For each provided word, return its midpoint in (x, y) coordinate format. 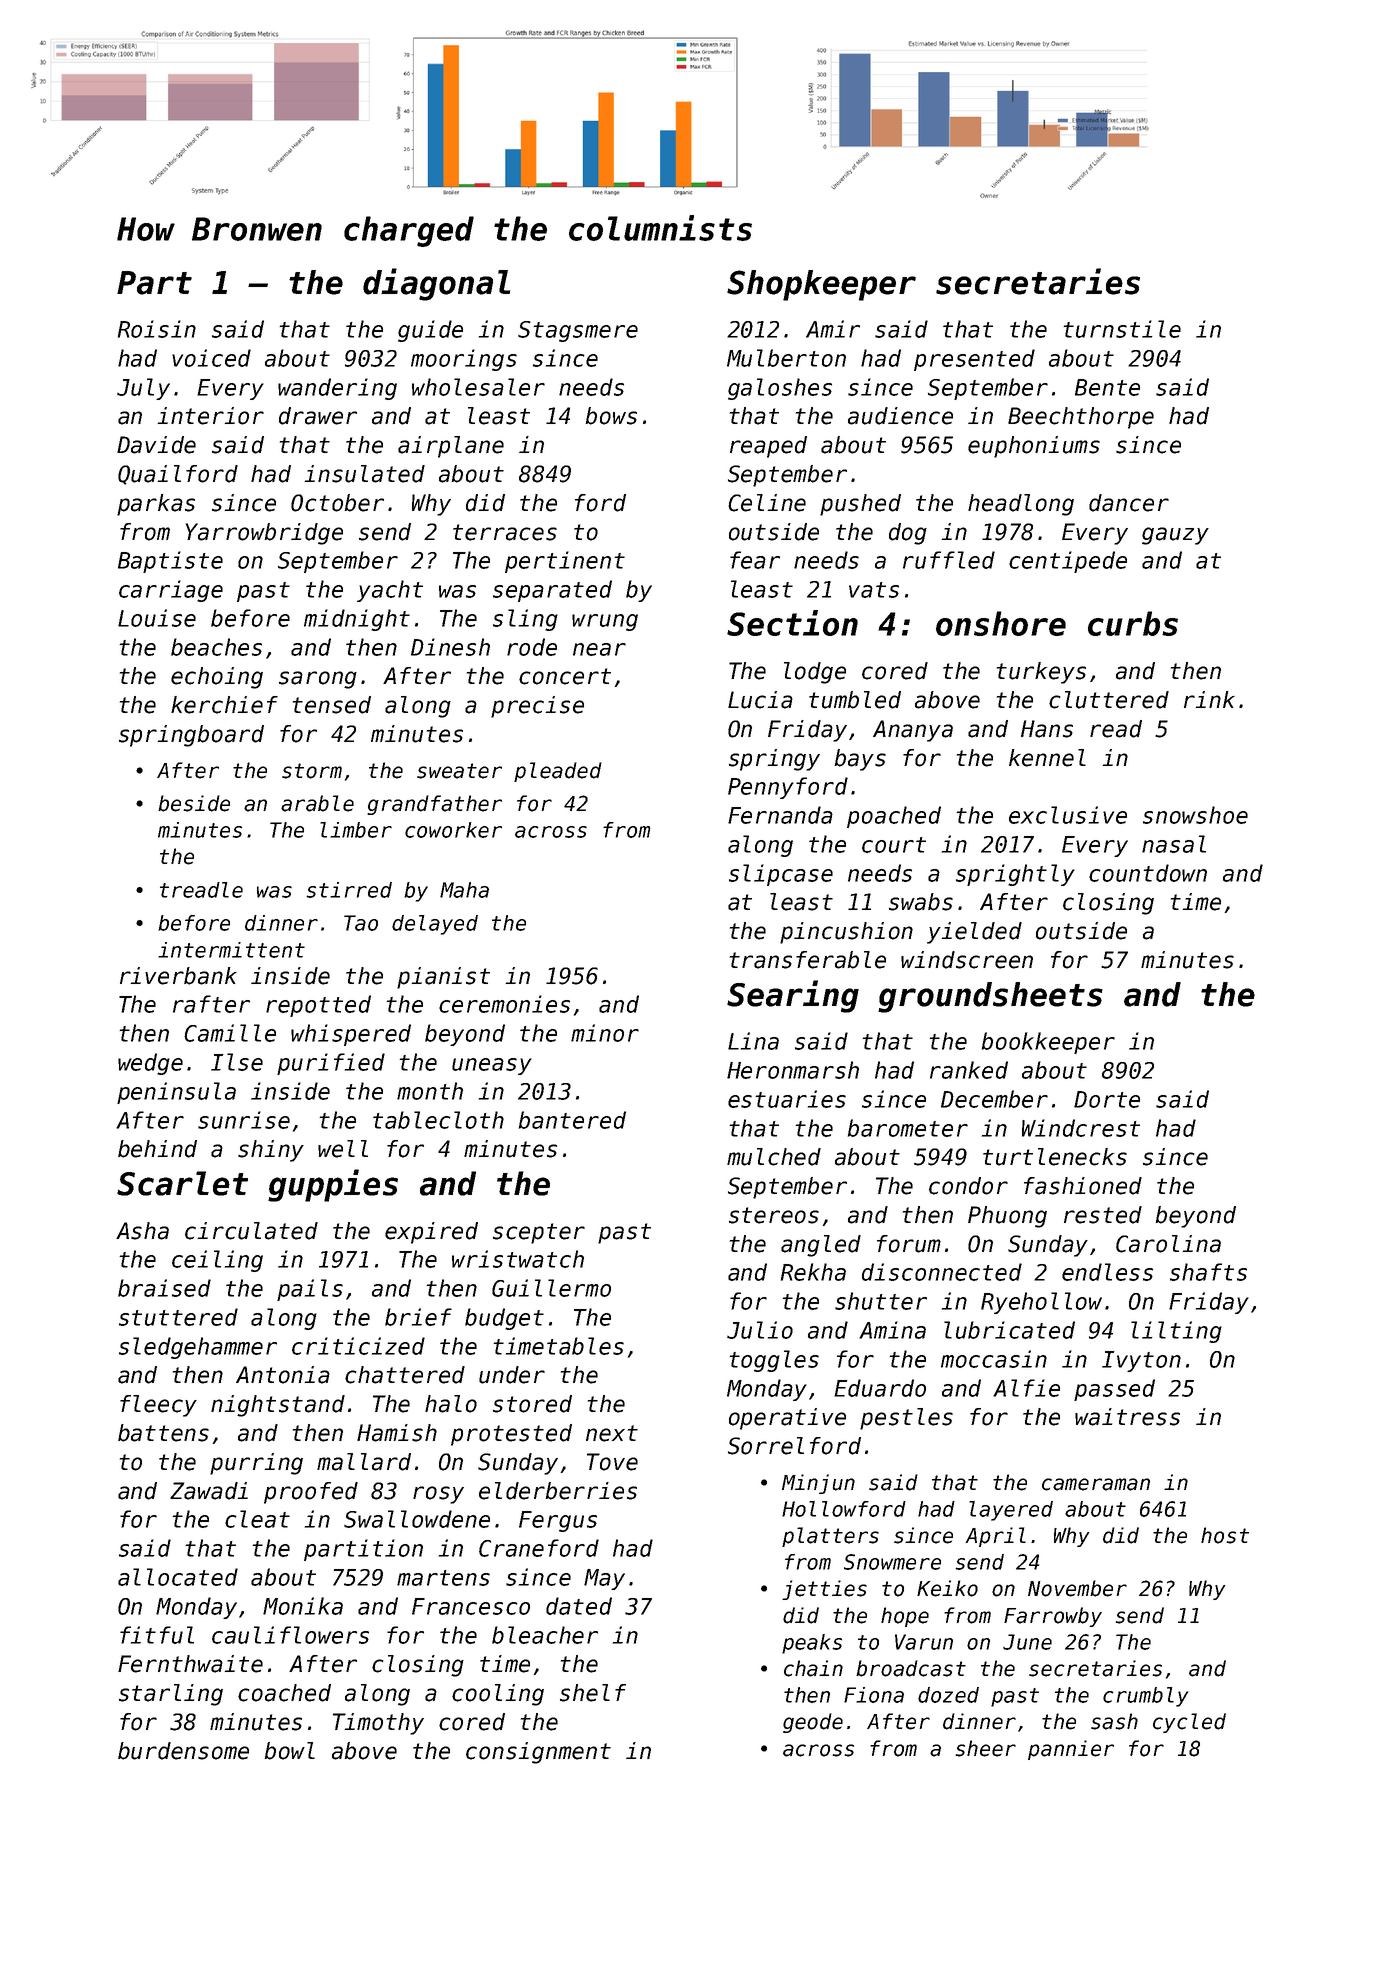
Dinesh (450, 647)
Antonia (283, 1375)
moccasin (994, 1359)
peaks (812, 1644)
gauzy (1175, 536)
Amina (892, 1330)
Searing (793, 996)
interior (210, 416)
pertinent (565, 562)
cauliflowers (290, 1635)
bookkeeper (1048, 1043)
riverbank (178, 976)
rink (1209, 699)
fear (755, 560)
